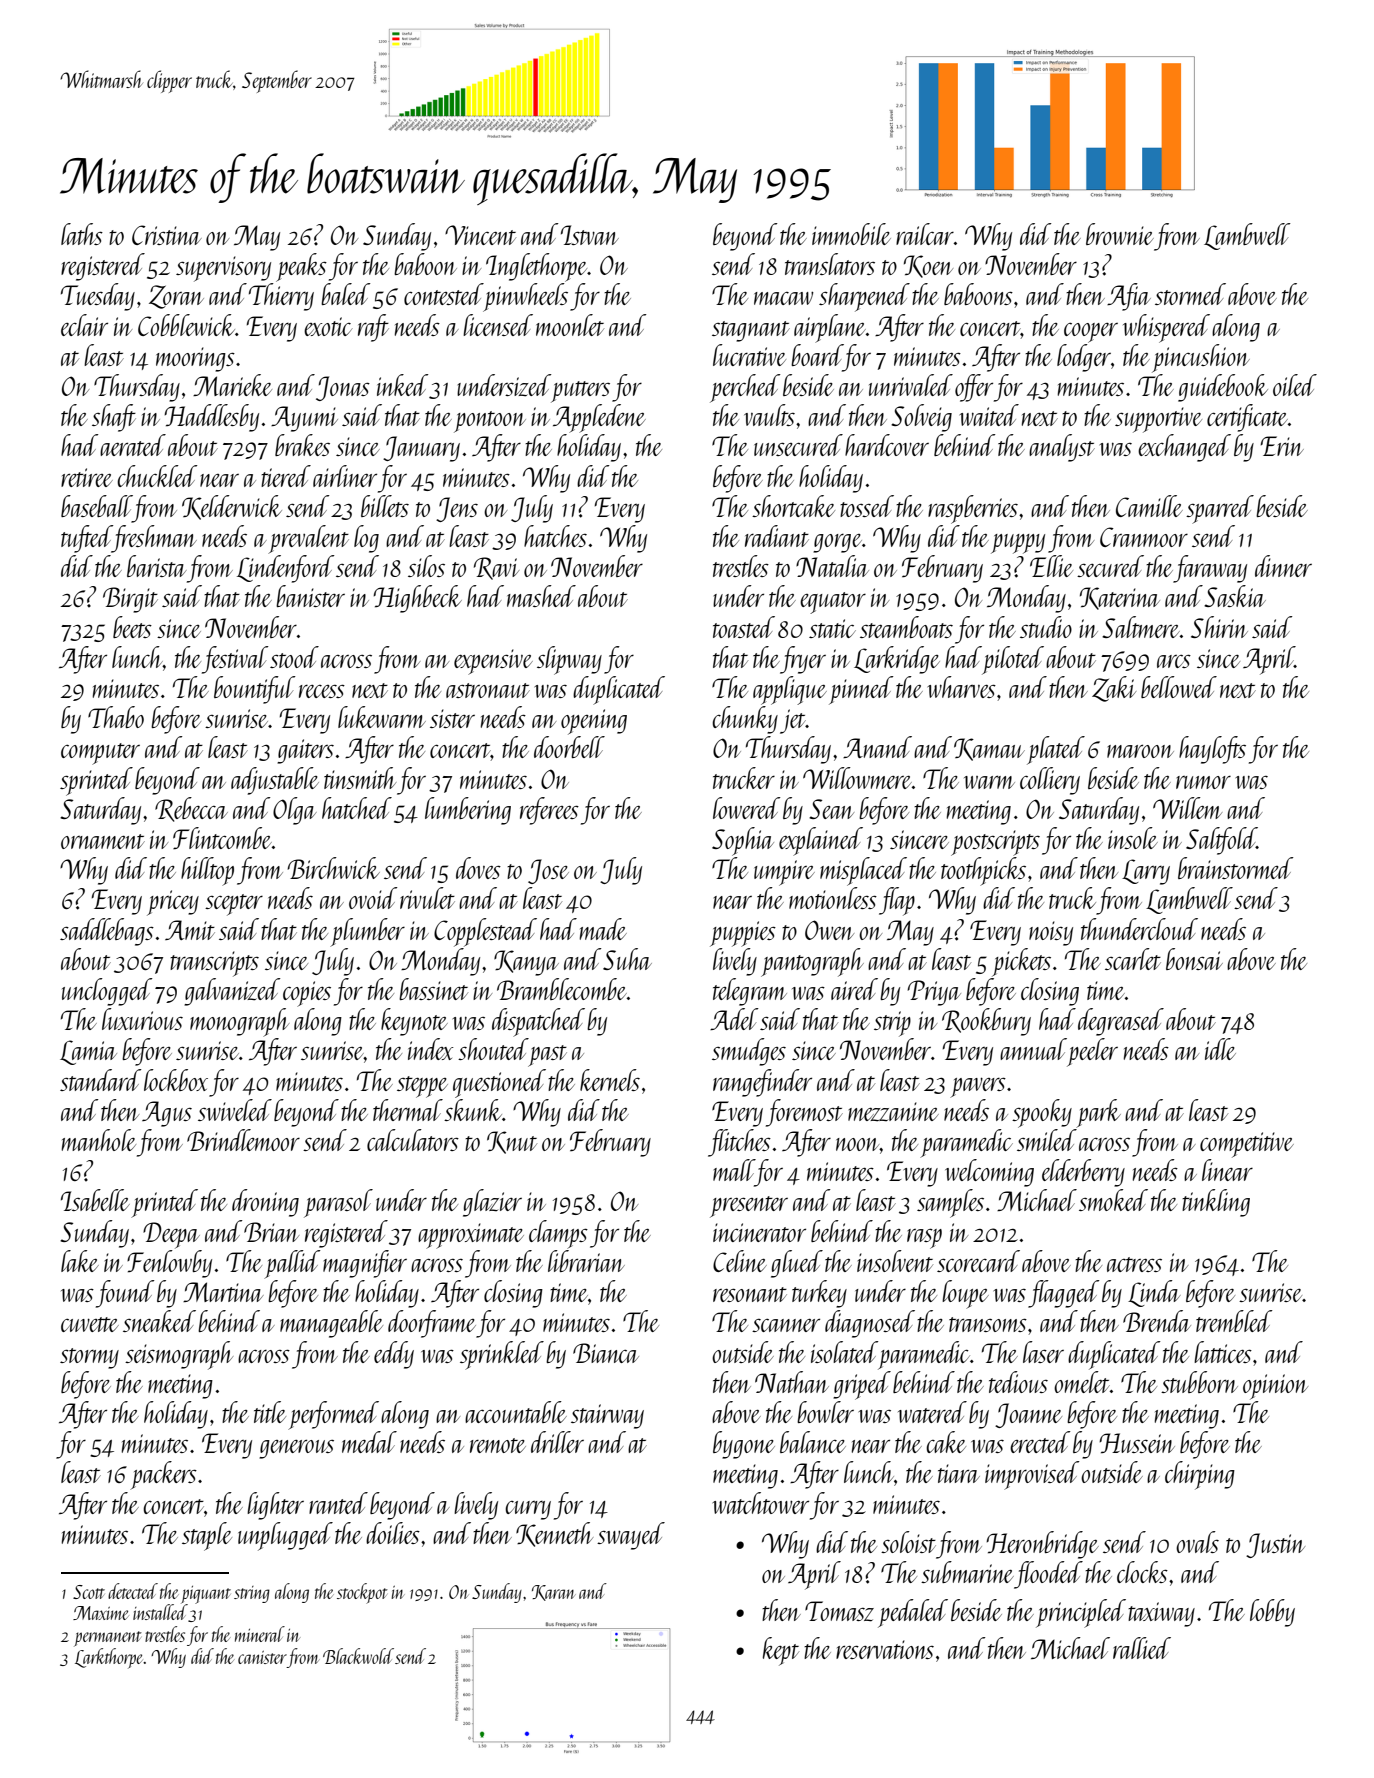  I want to click on Larkthorpe, so click(109, 1658).
